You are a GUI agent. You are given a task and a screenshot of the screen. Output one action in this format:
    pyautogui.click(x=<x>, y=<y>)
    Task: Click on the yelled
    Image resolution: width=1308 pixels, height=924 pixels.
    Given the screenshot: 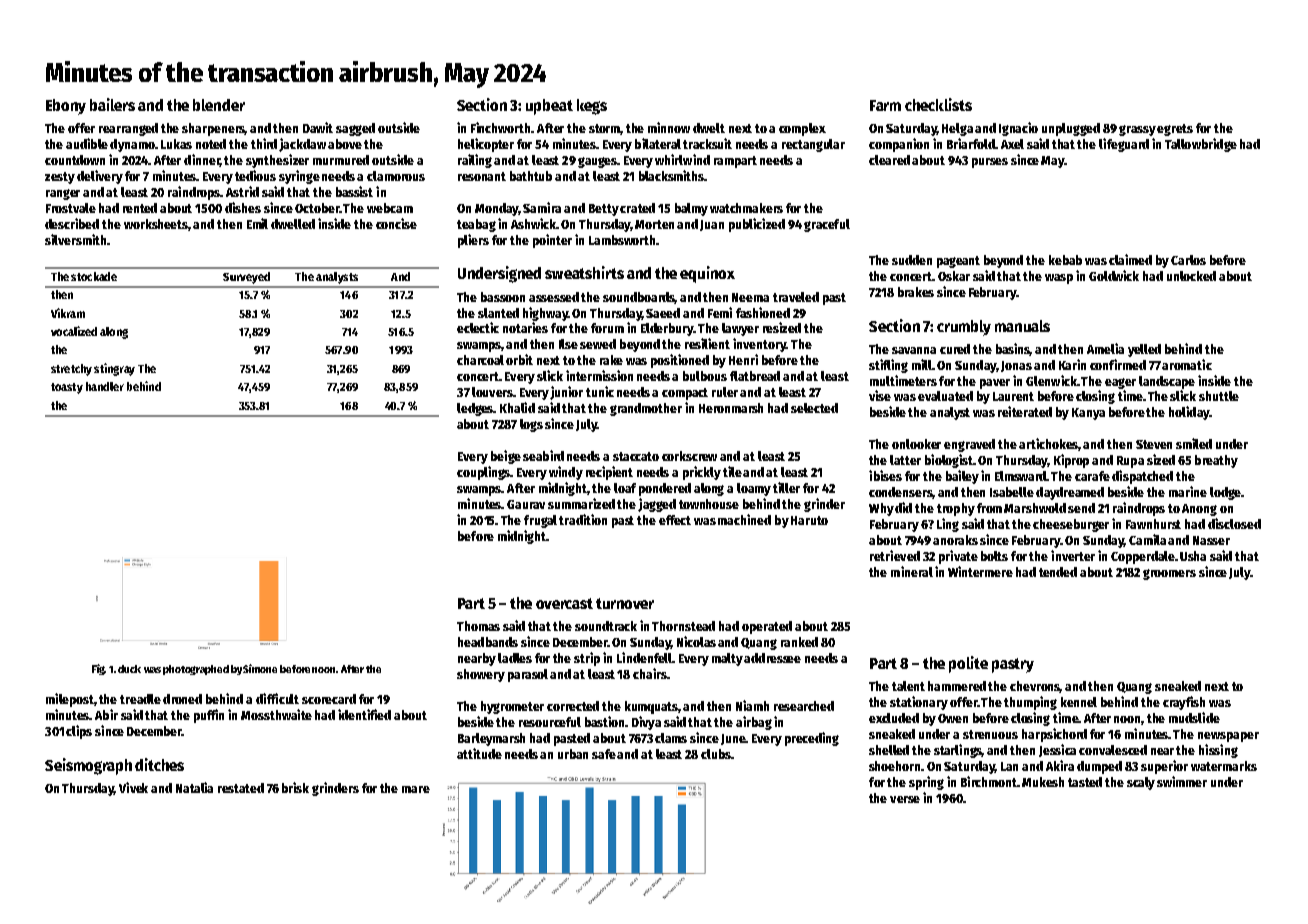 What is the action you would take?
    pyautogui.click(x=1144, y=350)
